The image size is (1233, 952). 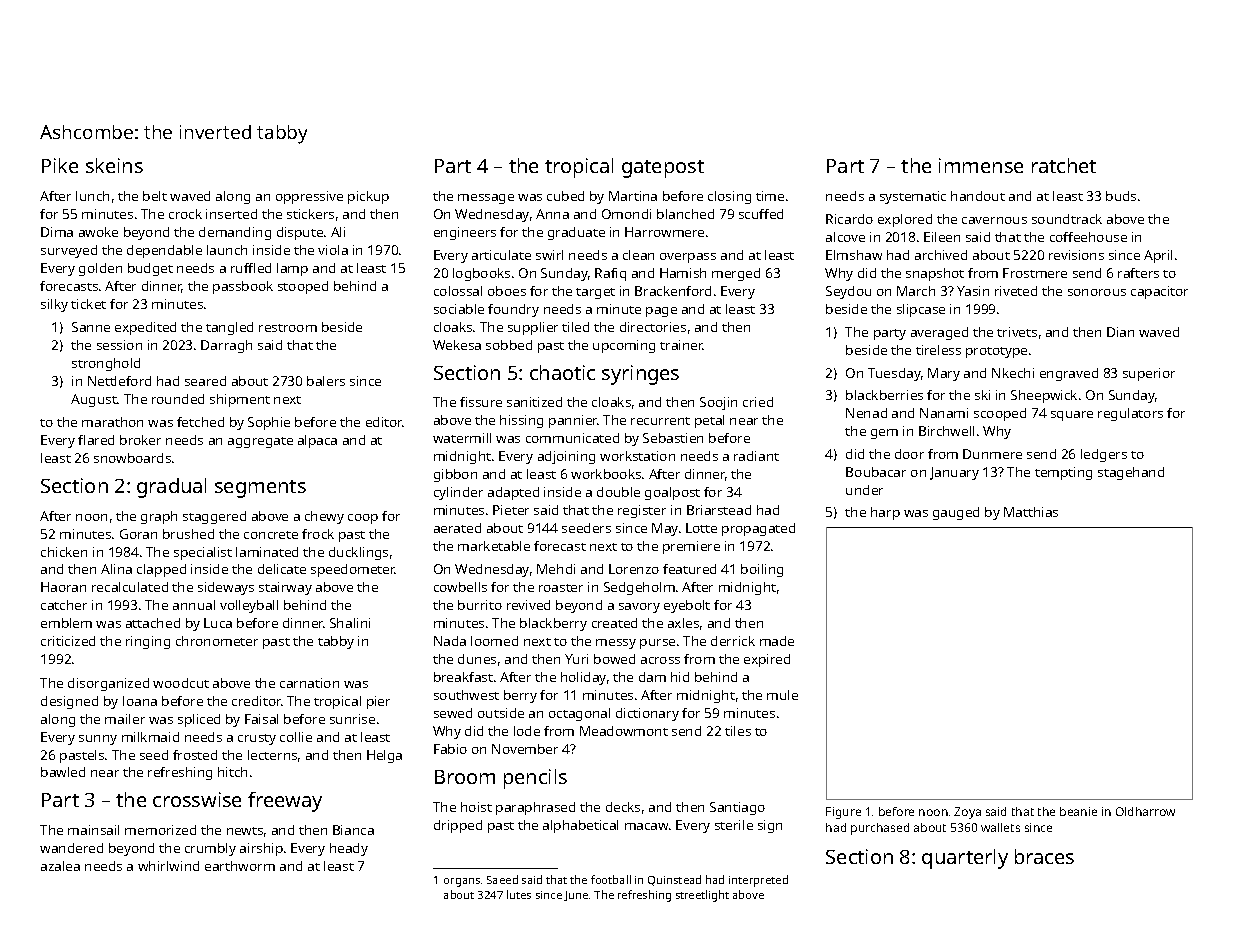 I want to click on snowboards, so click(x=132, y=458).
